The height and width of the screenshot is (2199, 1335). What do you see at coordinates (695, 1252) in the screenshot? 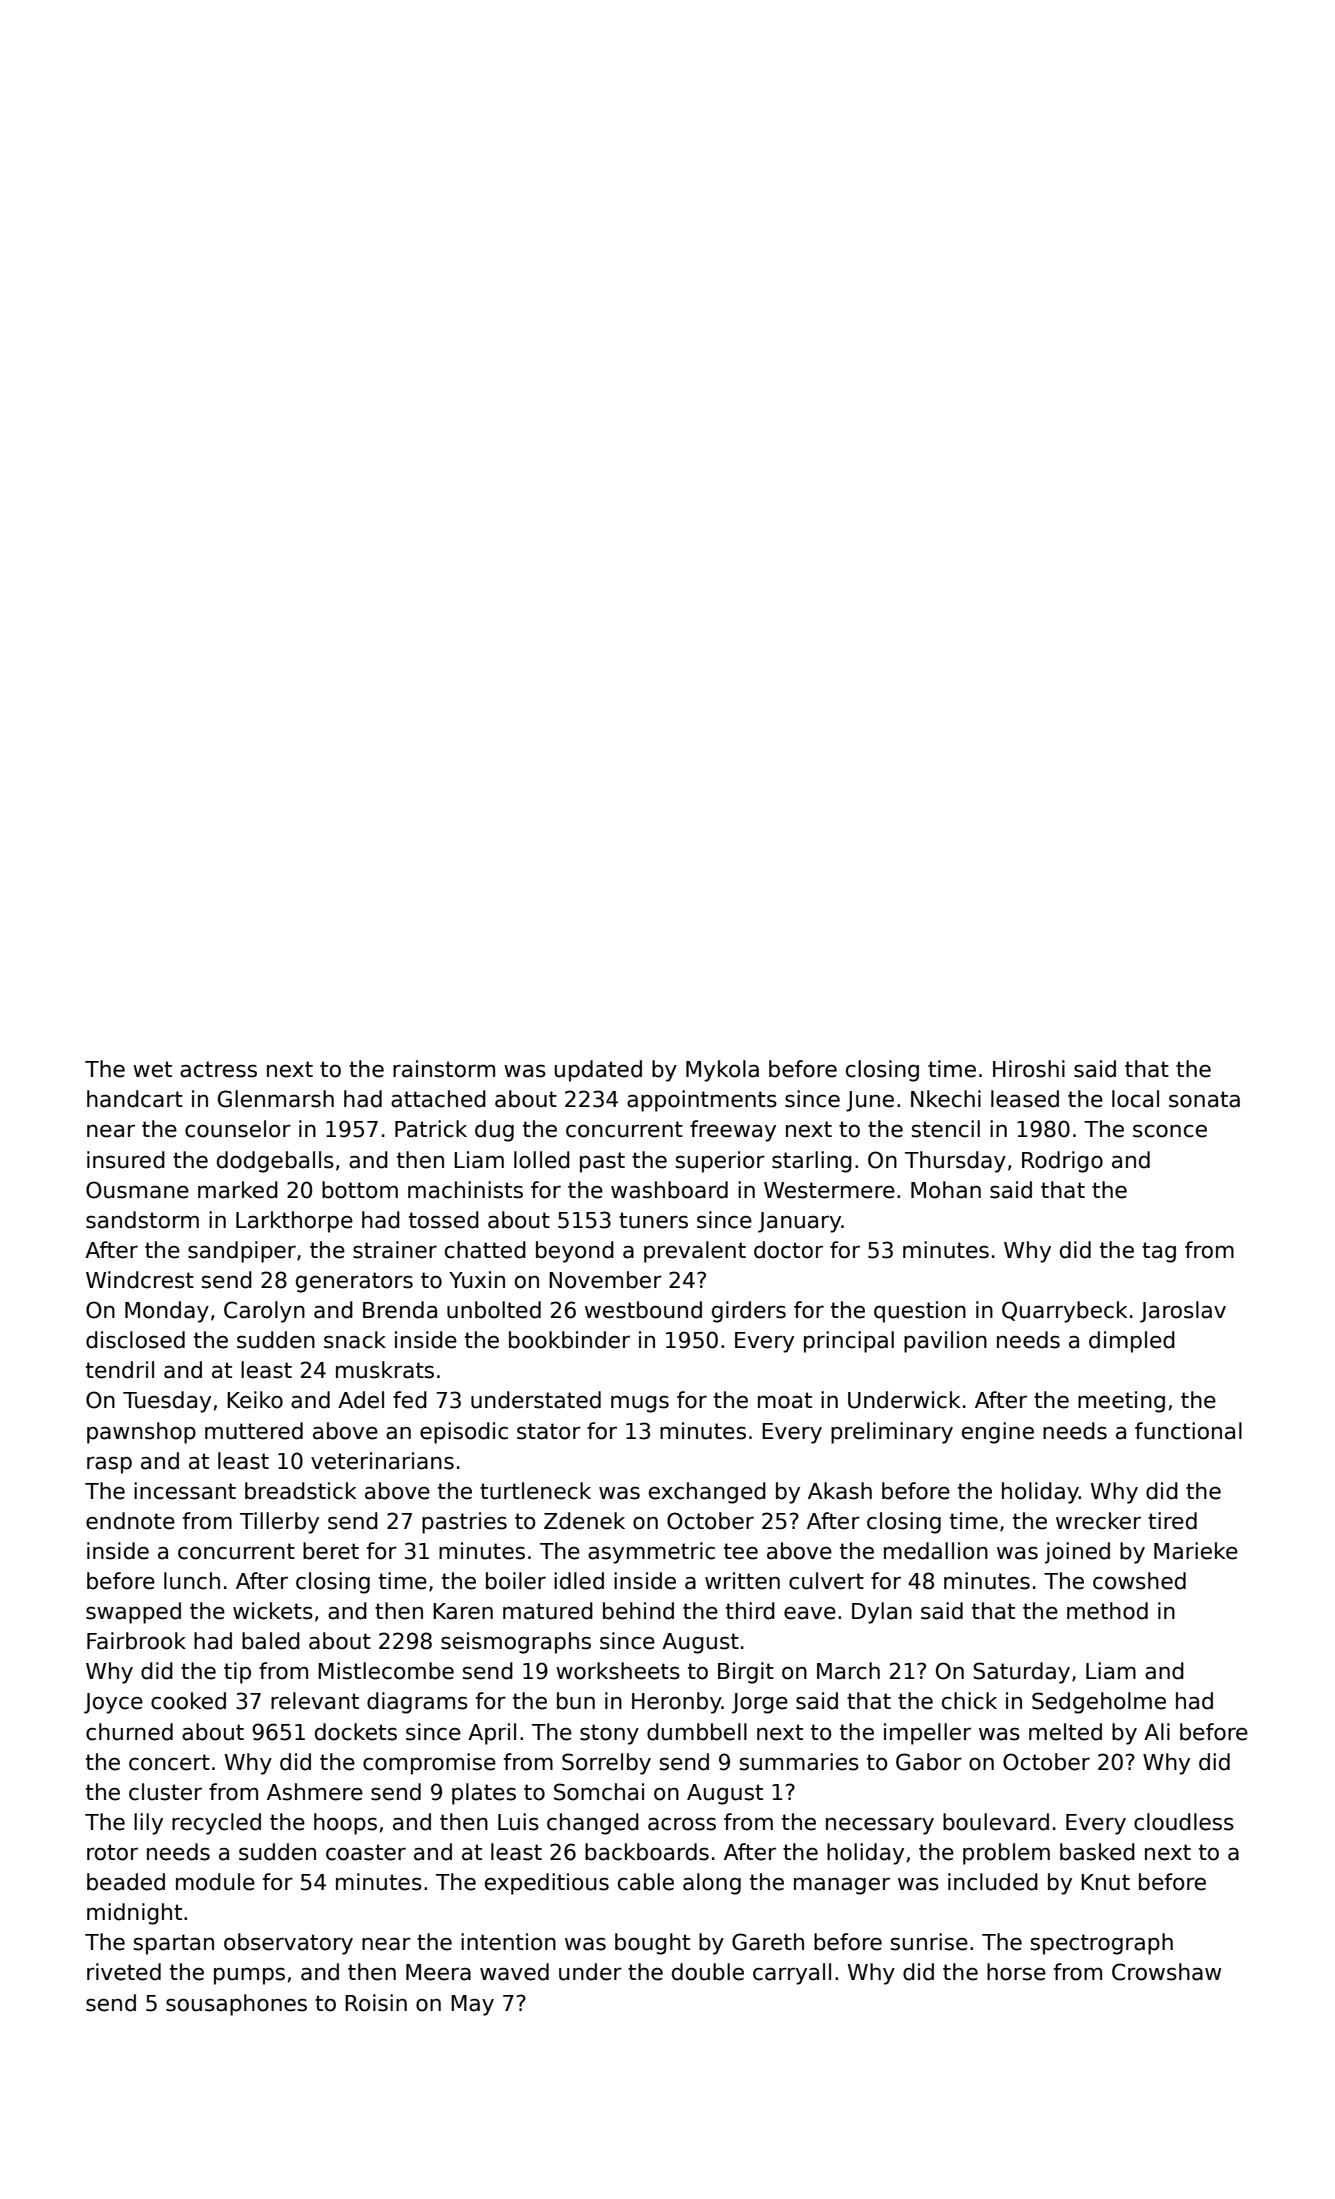
I see `prevalent` at bounding box center [695, 1252].
